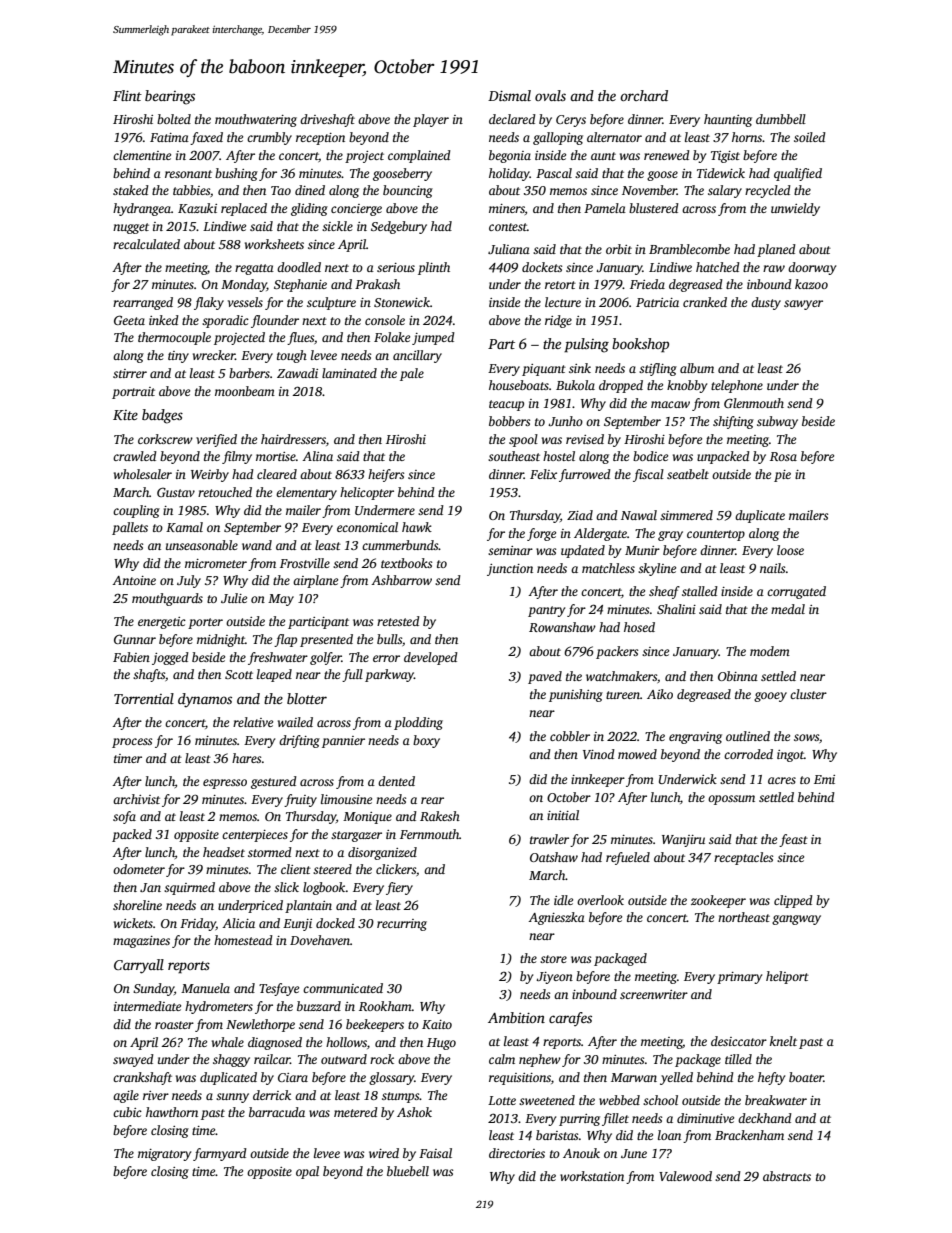 The width and height of the page is (952, 1233). What do you see at coordinates (644, 95) in the page?
I see `orchard` at bounding box center [644, 95].
